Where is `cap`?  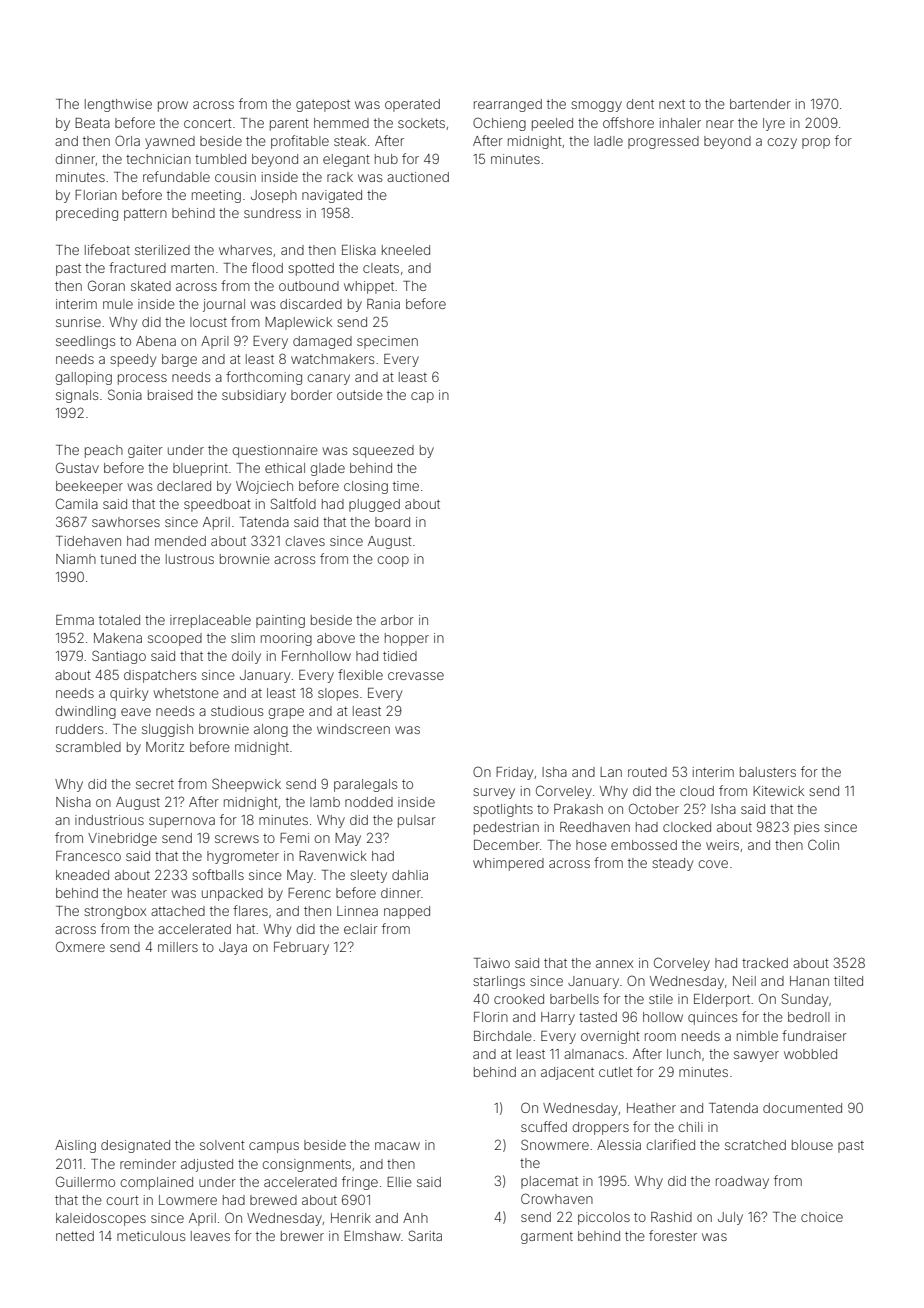
cap is located at coordinates (422, 397).
